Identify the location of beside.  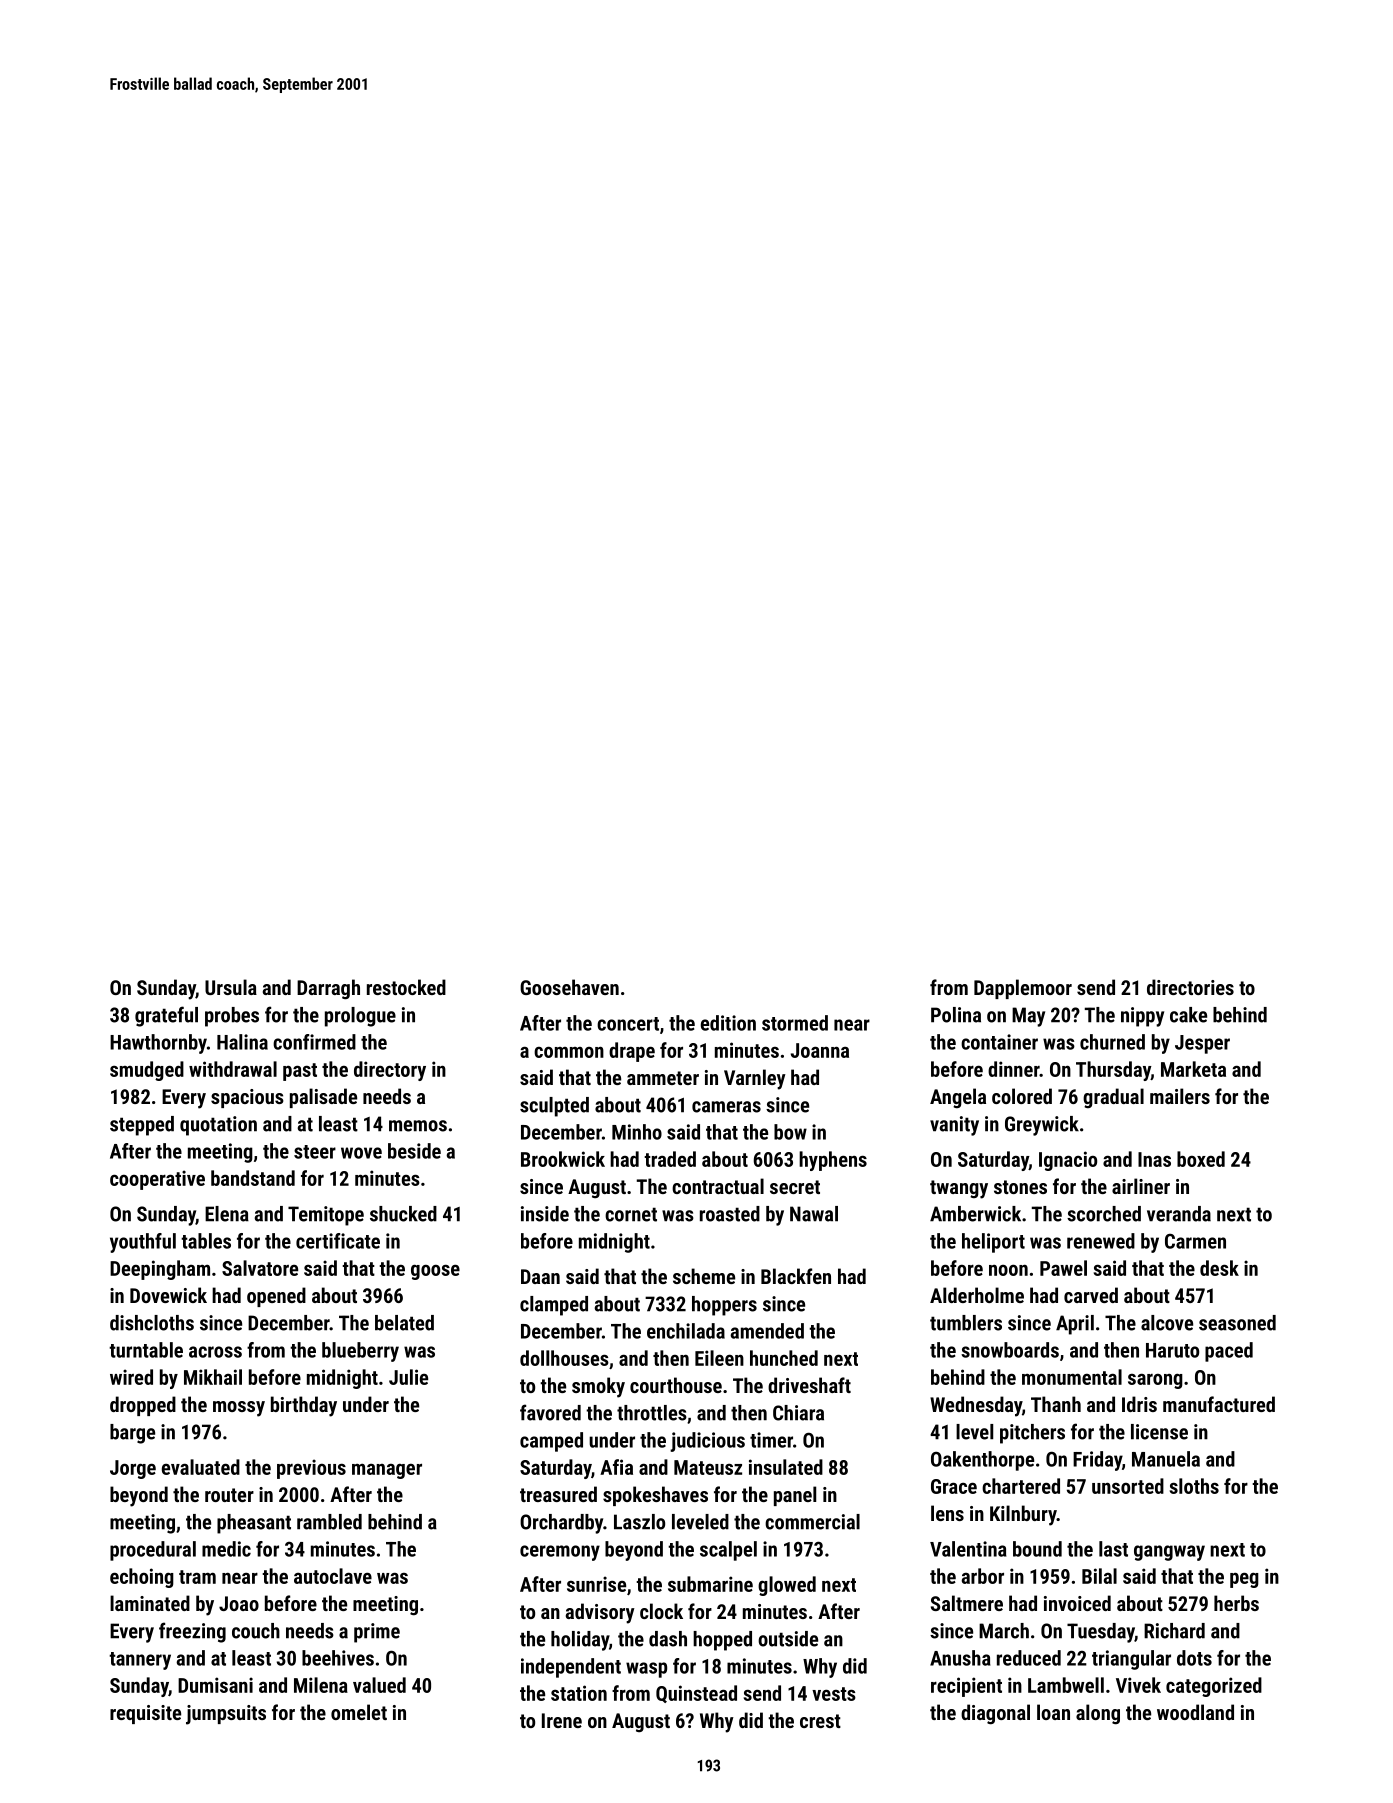
(414, 1151).
